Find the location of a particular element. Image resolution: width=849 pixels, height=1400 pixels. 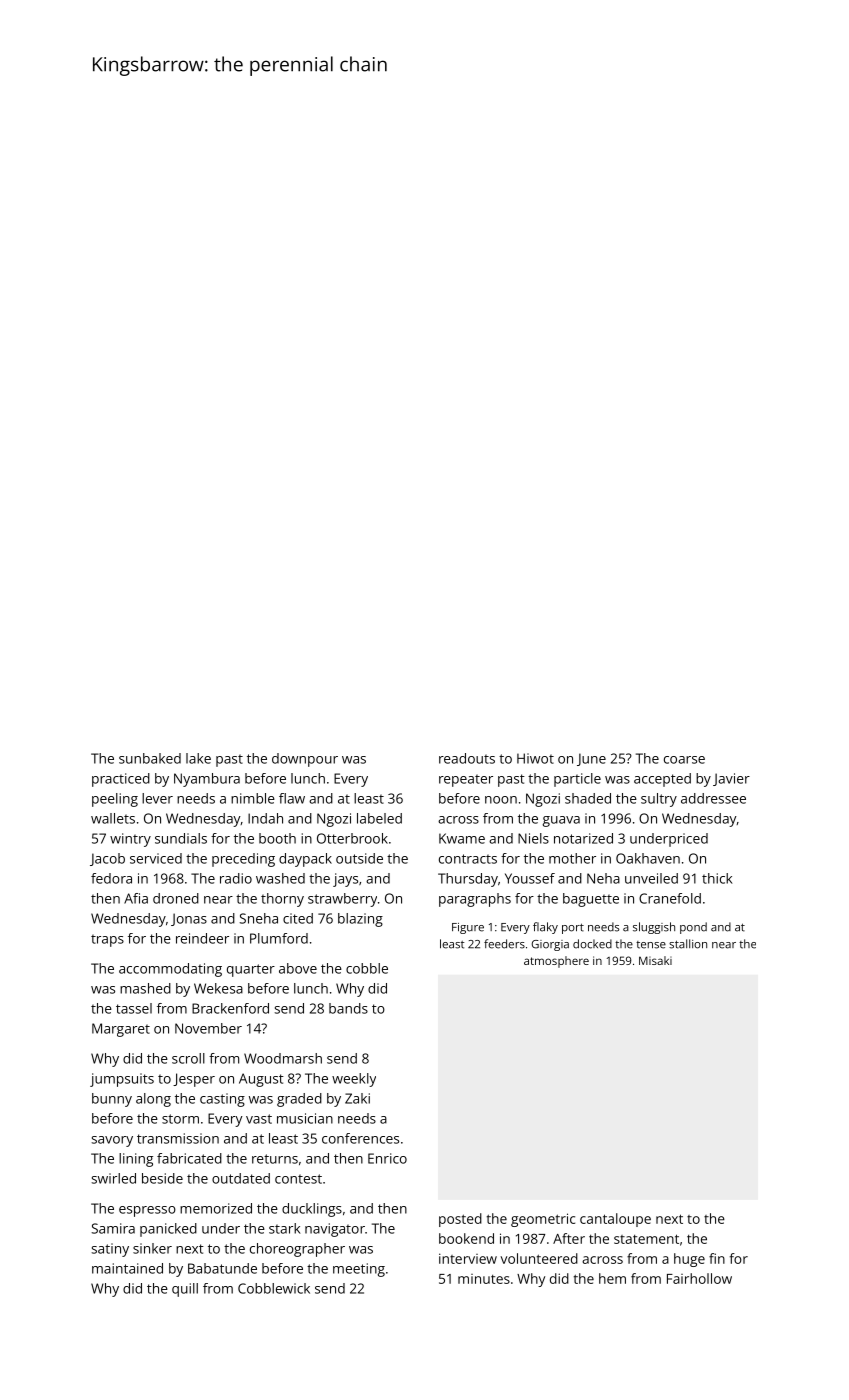

sunbaked is located at coordinates (150, 758).
